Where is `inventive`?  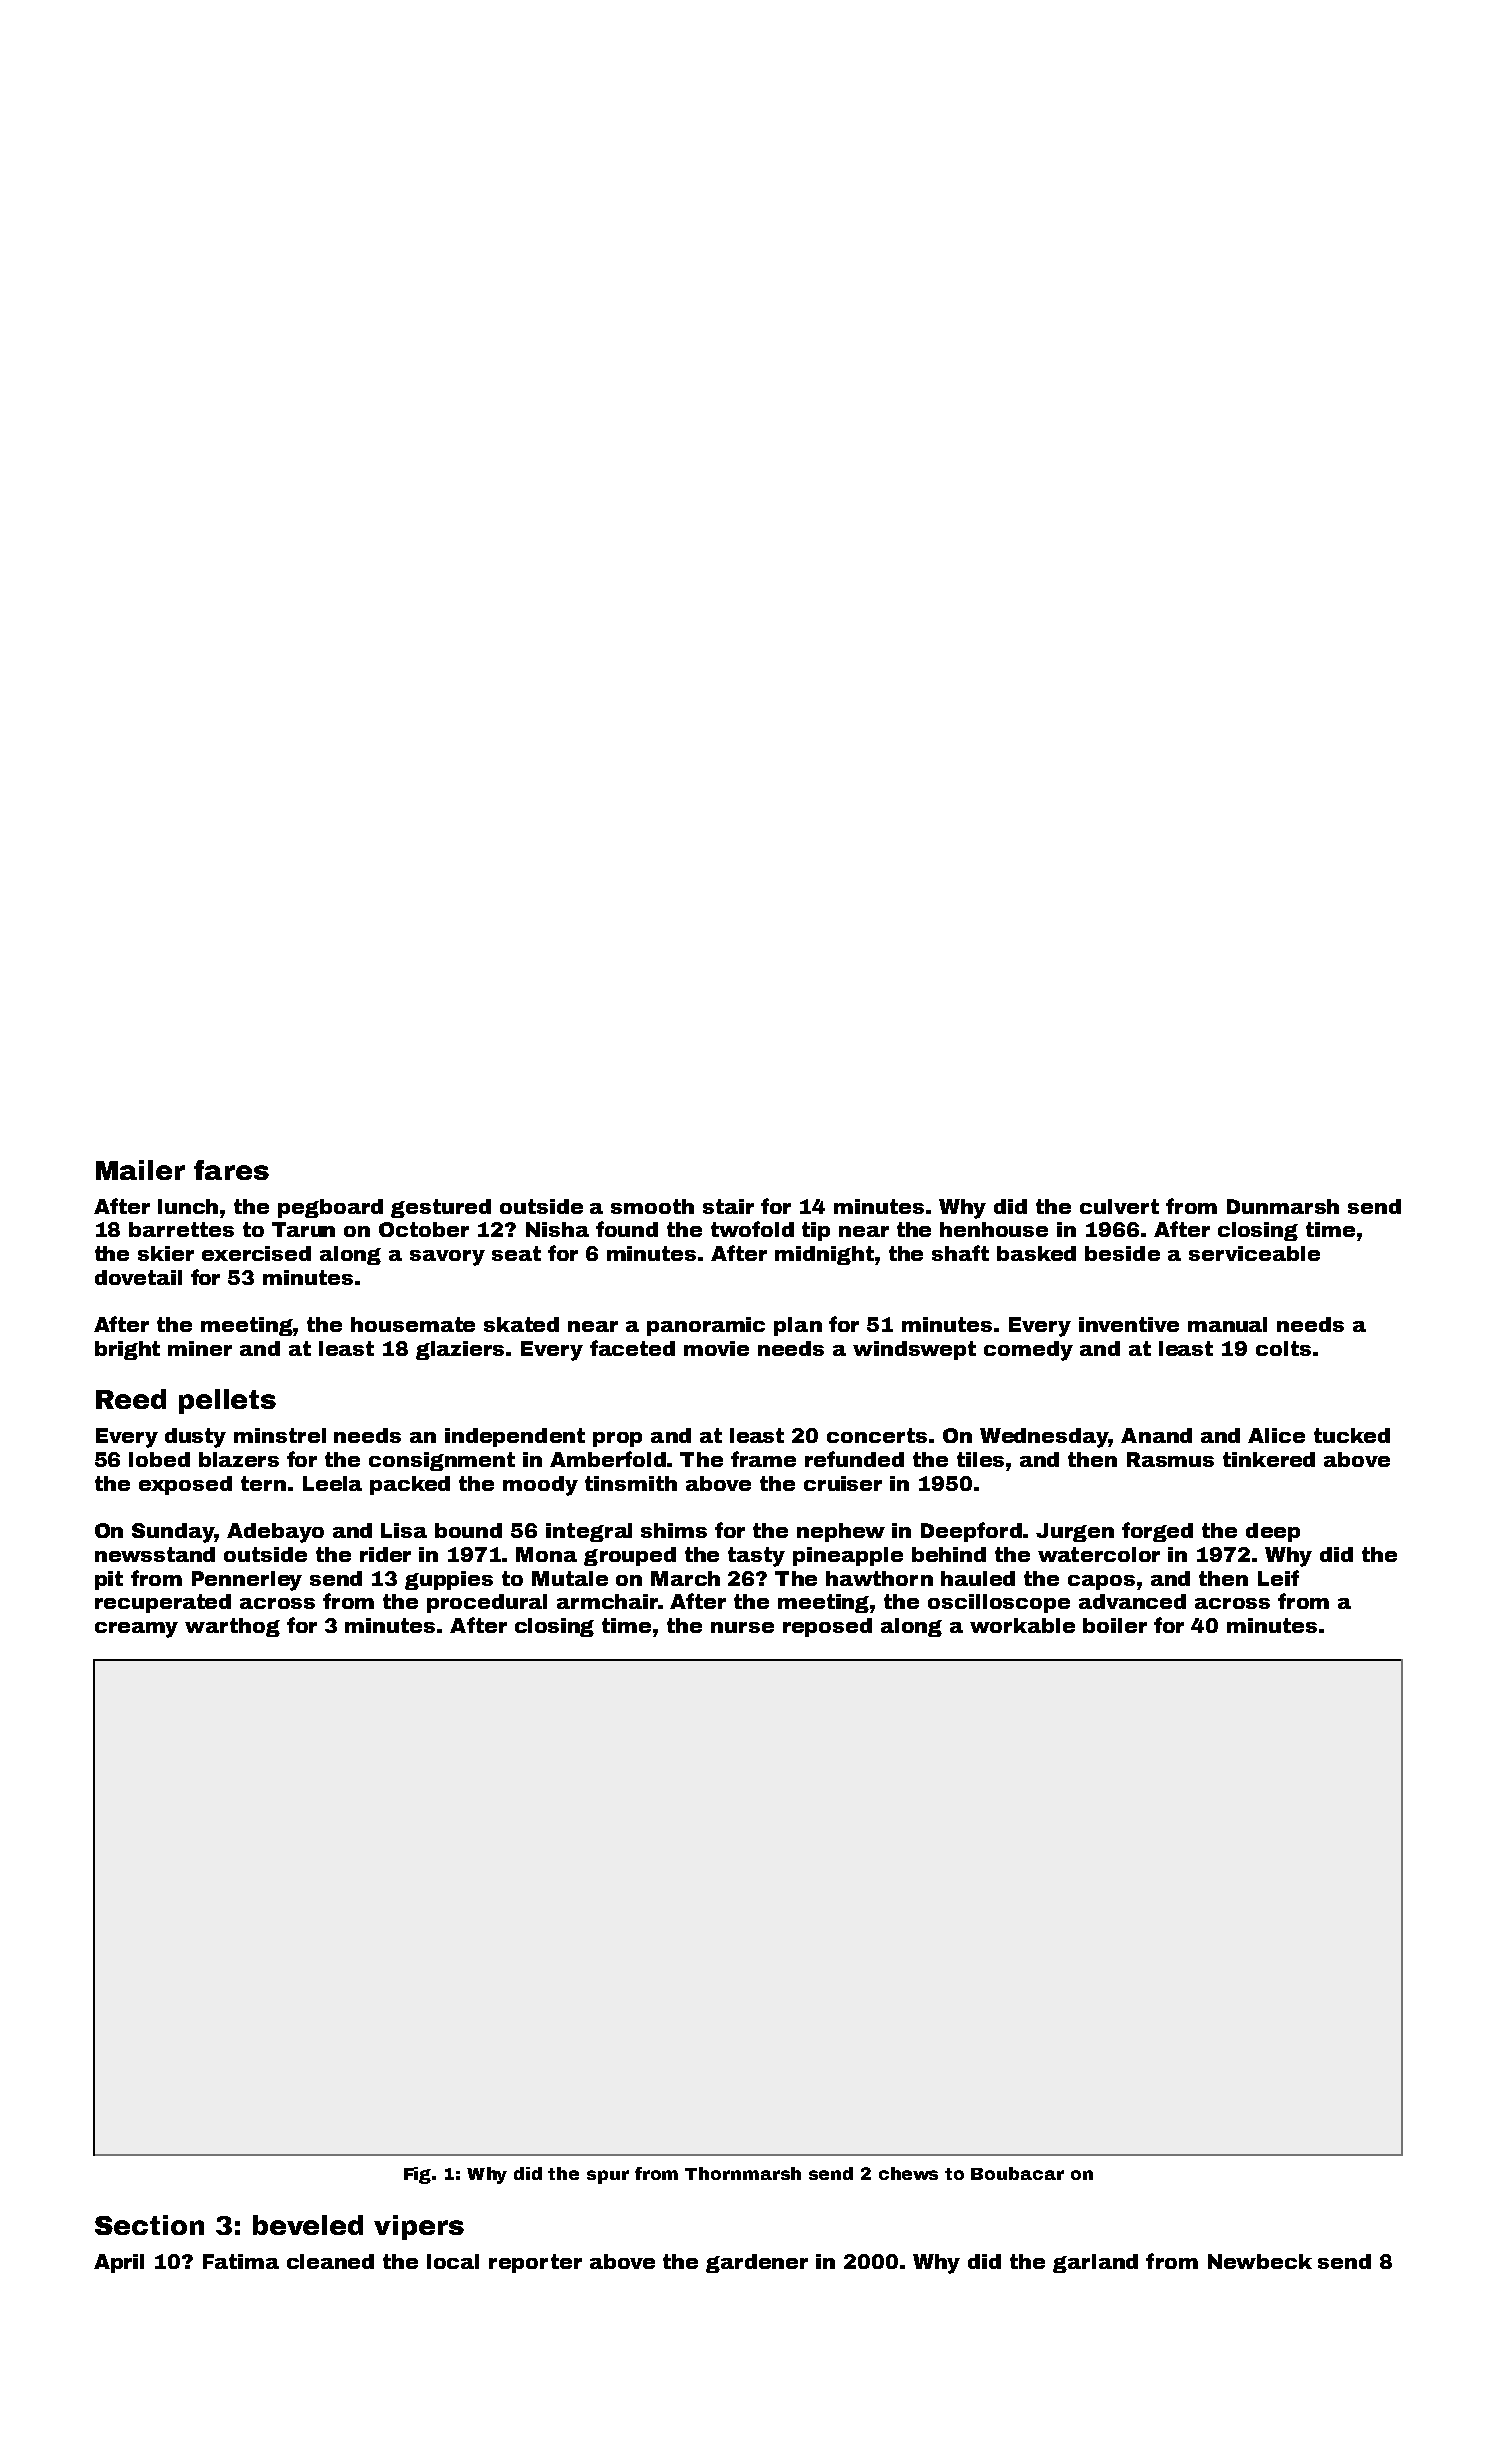 inventive is located at coordinates (1129, 1324).
